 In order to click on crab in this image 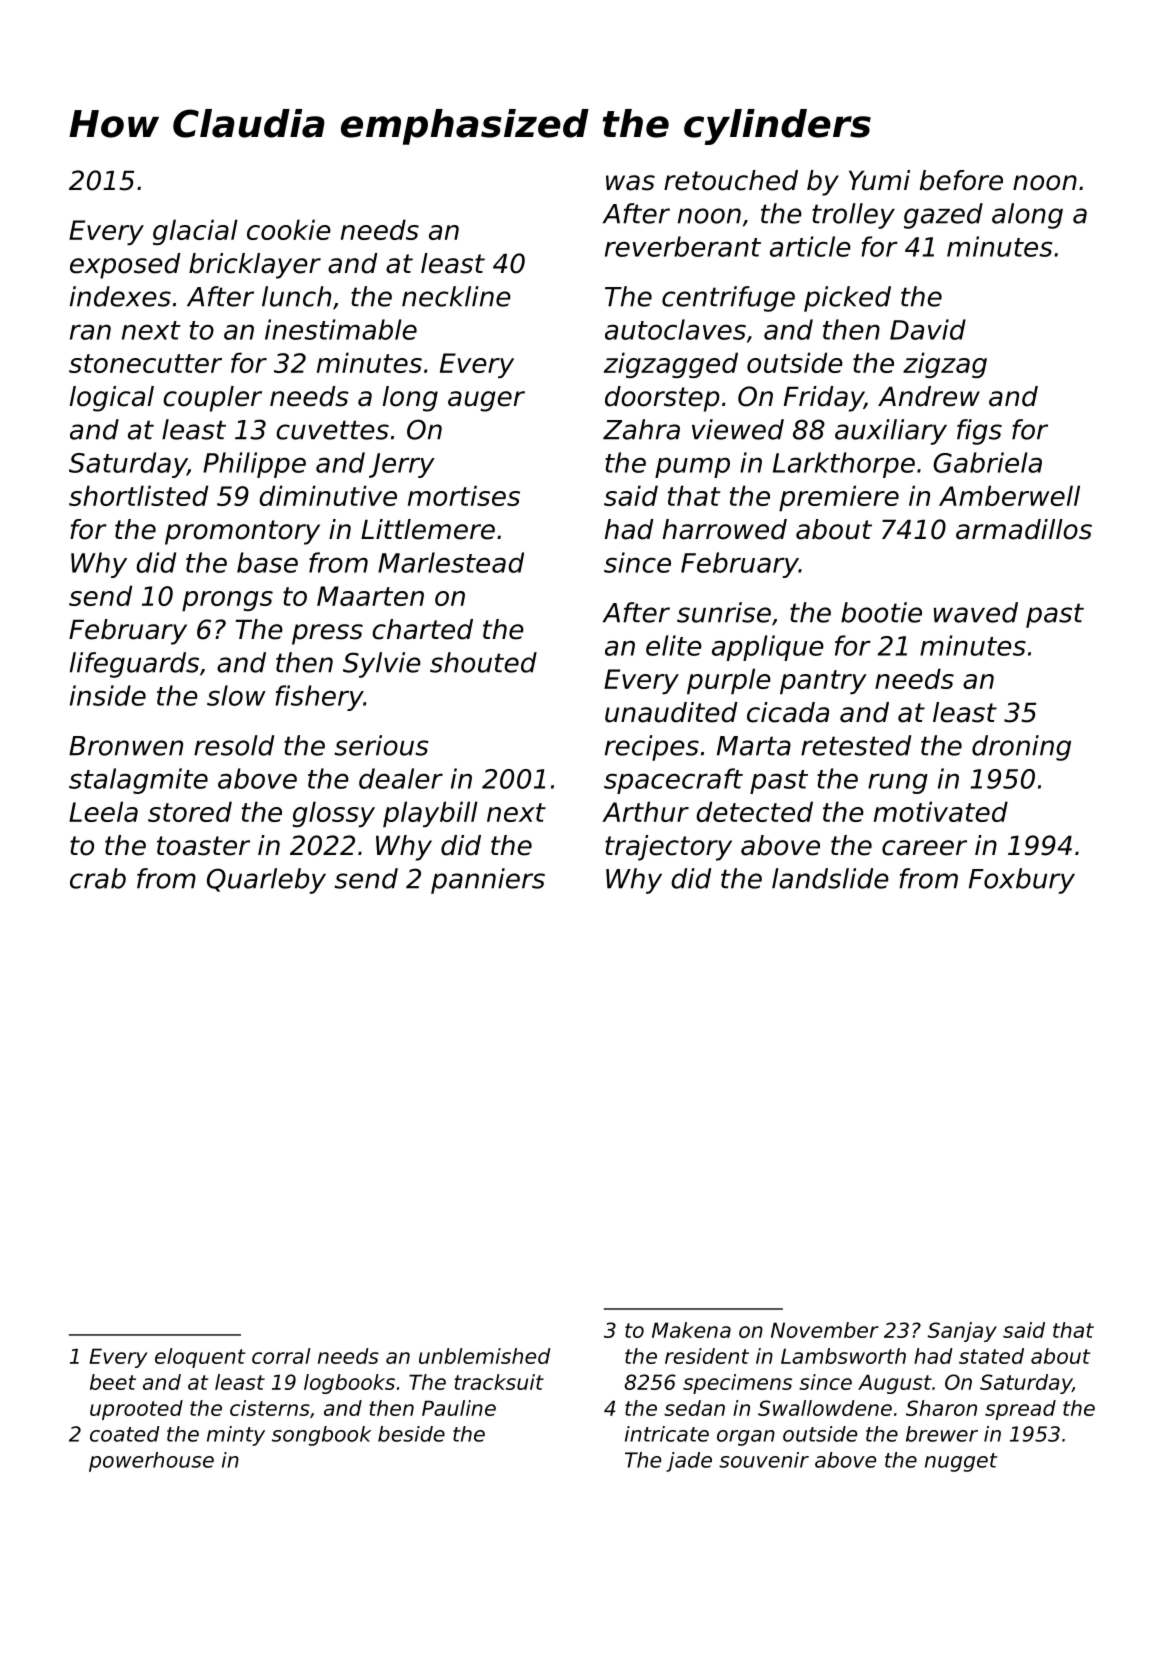, I will do `click(98, 878)`.
